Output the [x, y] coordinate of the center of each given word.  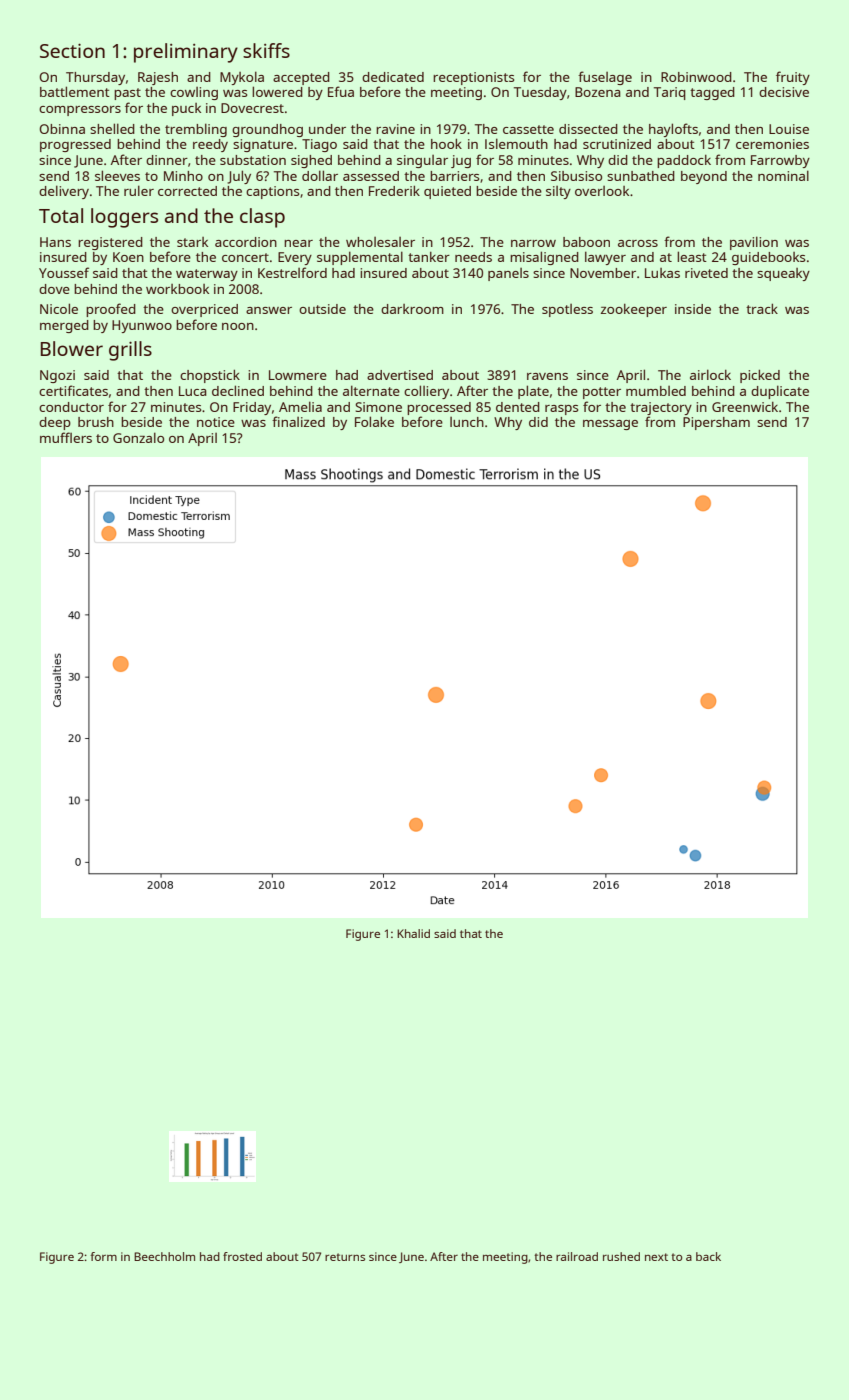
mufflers [66, 437]
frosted [242, 1256]
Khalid [413, 933]
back [708, 1256]
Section [72, 50]
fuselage [605, 78]
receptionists [473, 78]
